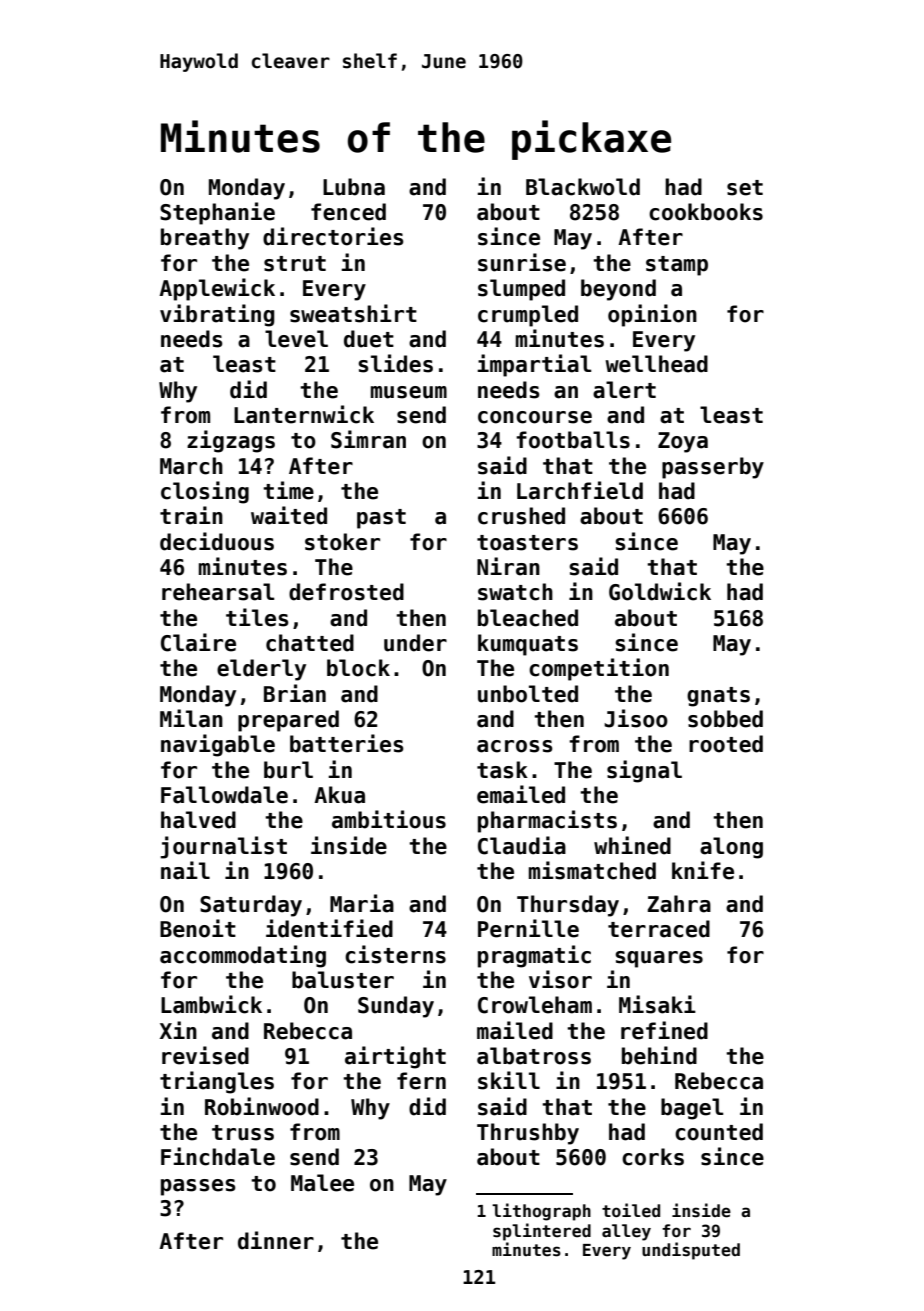 This image has height=1311, width=924. What do you see at coordinates (534, 1056) in the image?
I see `albatross` at bounding box center [534, 1056].
